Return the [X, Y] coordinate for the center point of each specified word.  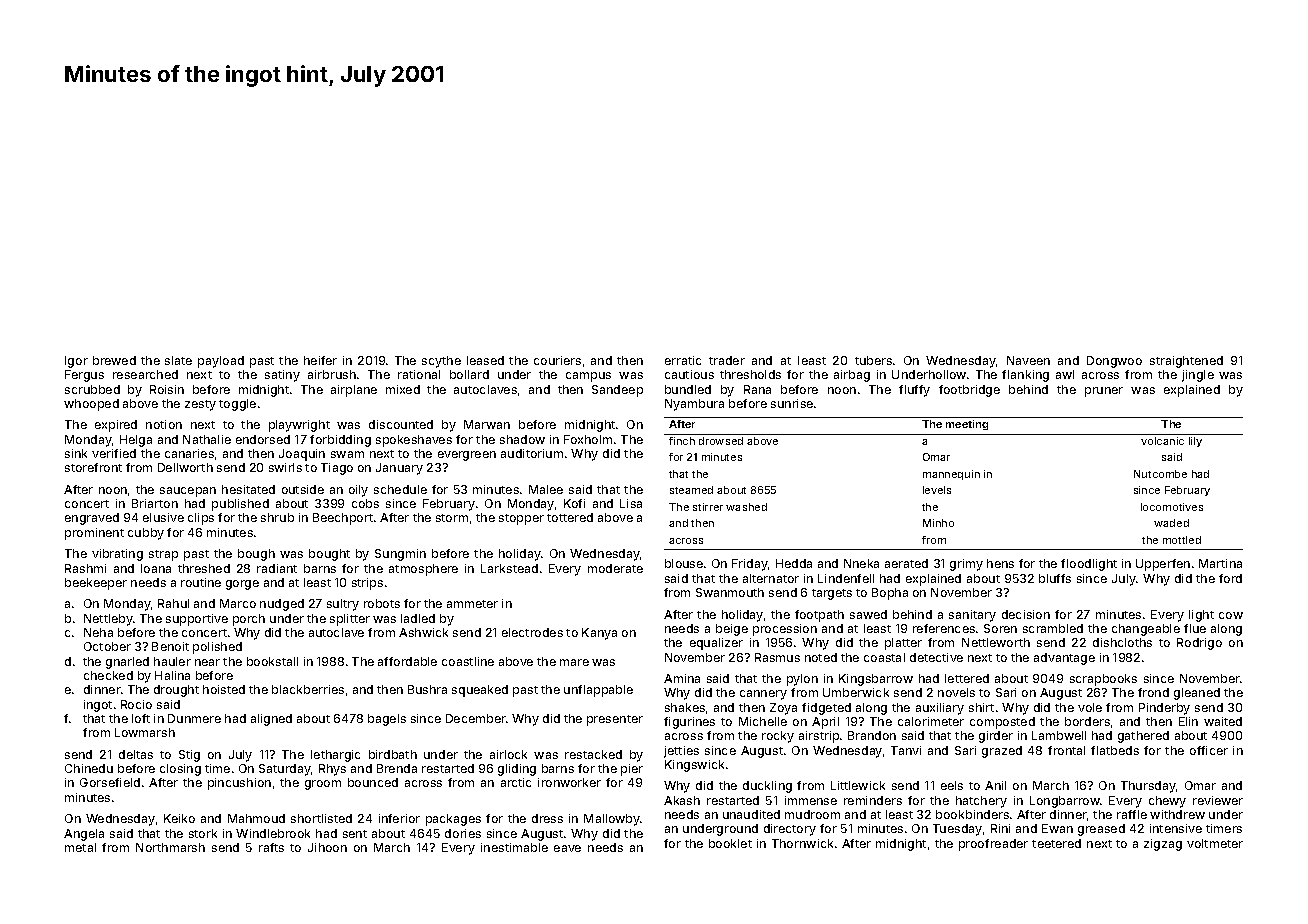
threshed [204, 568]
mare [574, 662]
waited [1223, 721]
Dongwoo [1114, 362]
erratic [683, 360]
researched [145, 374]
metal [80, 847]
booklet [730, 843]
